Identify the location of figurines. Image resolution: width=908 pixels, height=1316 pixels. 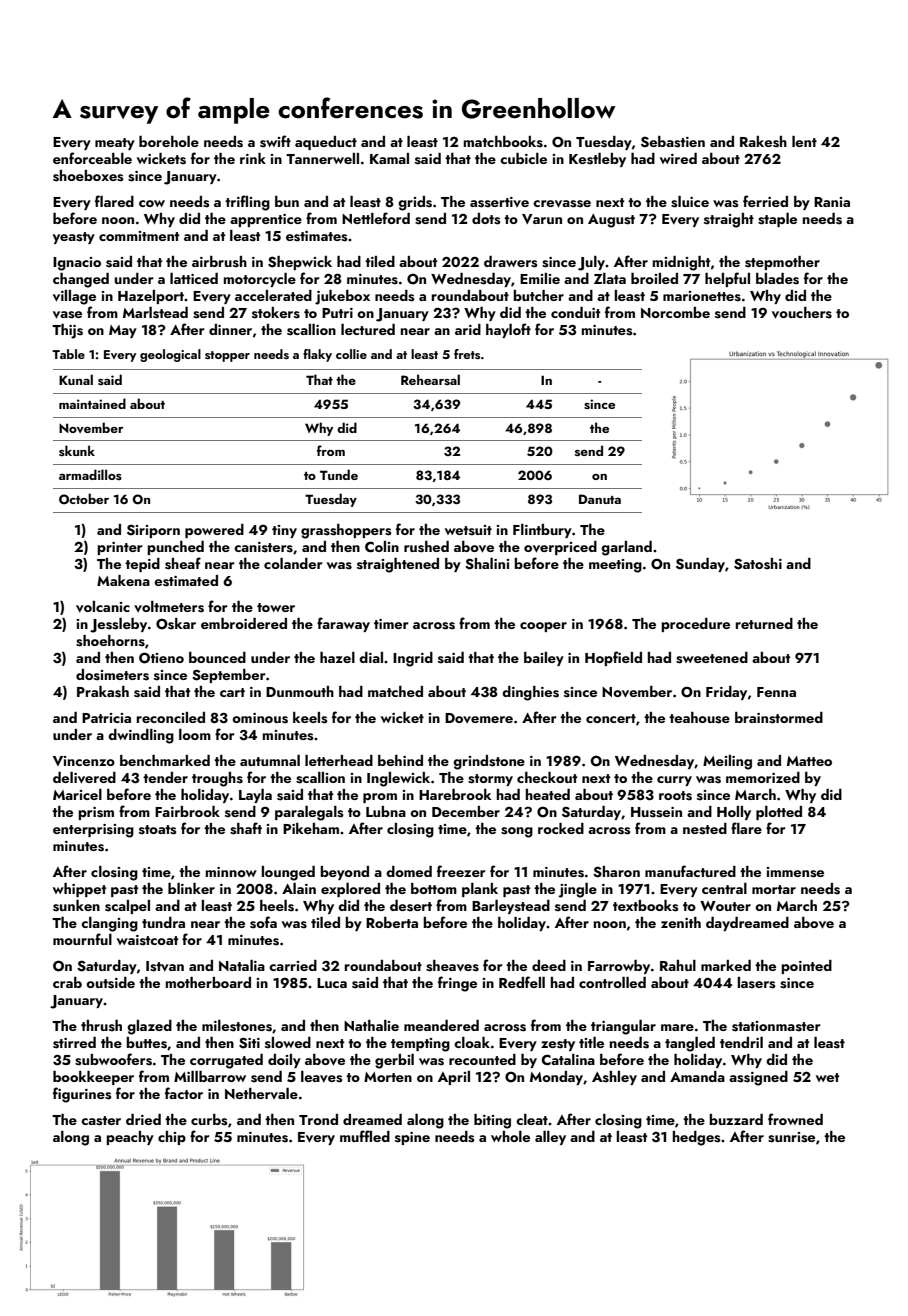
(82, 1095).
